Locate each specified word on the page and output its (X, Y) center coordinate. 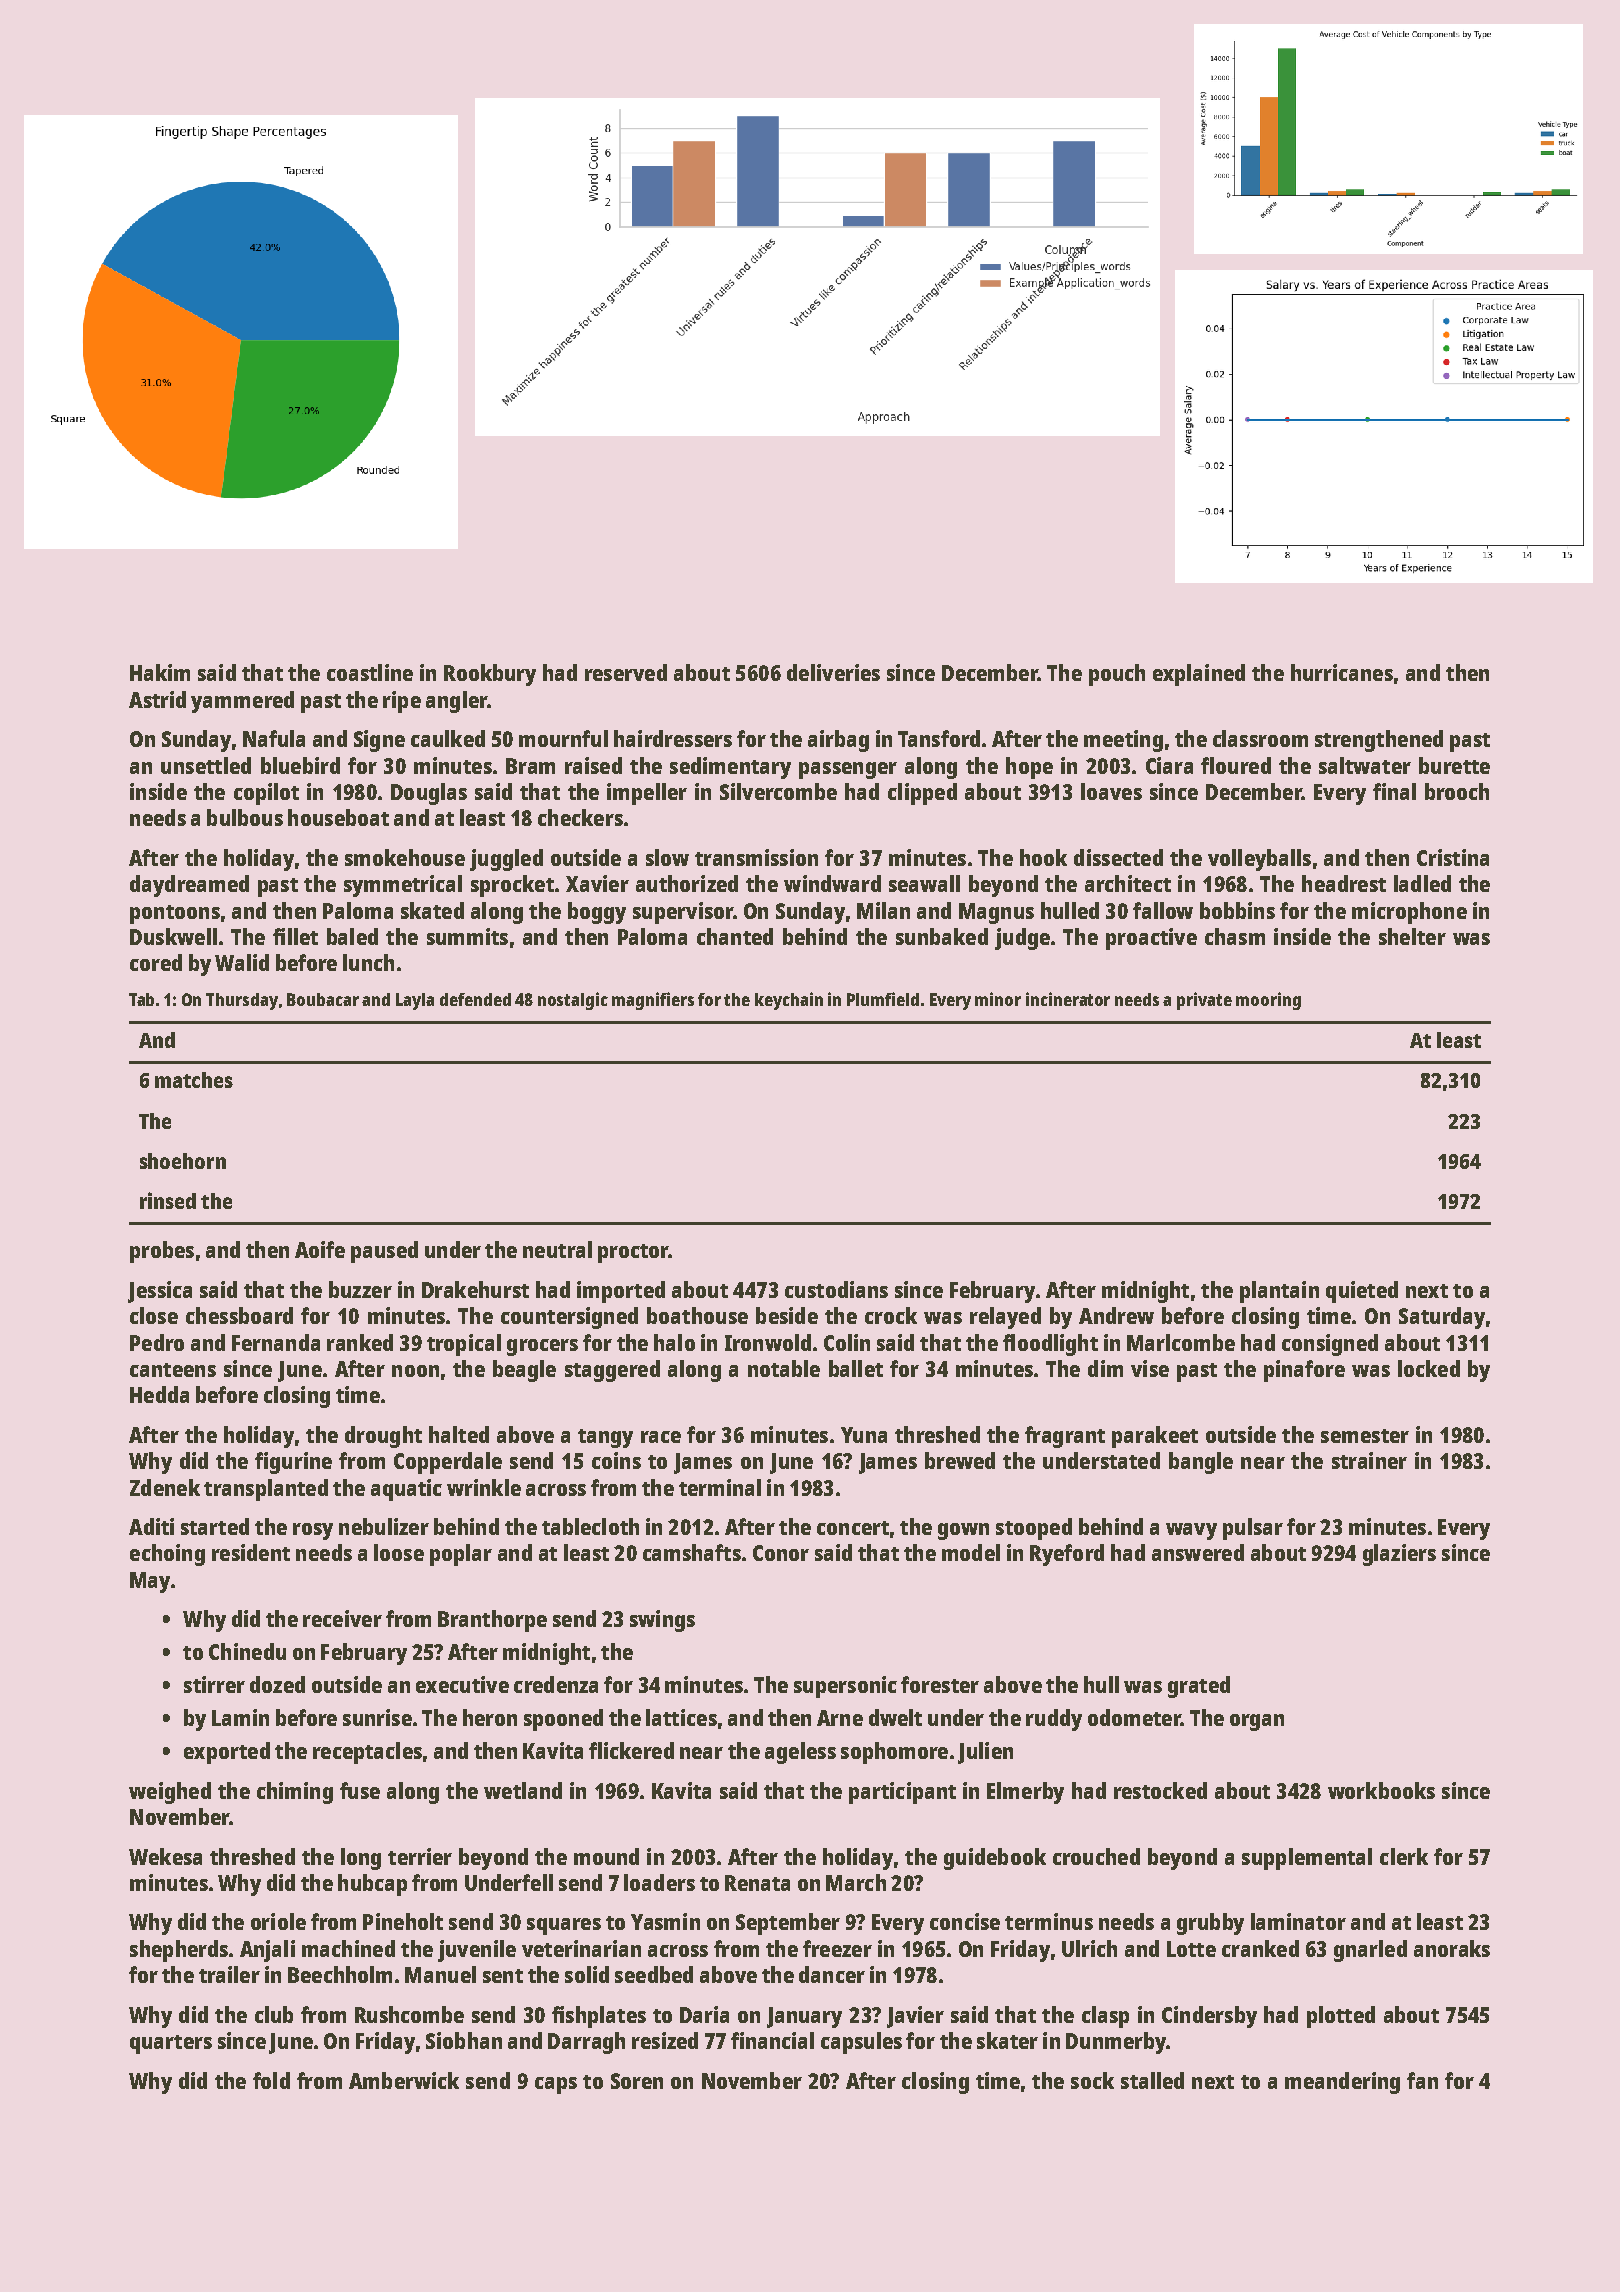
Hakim (160, 672)
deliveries (833, 672)
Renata (757, 1883)
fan (1422, 2080)
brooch (1457, 791)
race (661, 1437)
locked (1429, 1368)
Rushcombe (409, 2014)
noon (415, 1371)
